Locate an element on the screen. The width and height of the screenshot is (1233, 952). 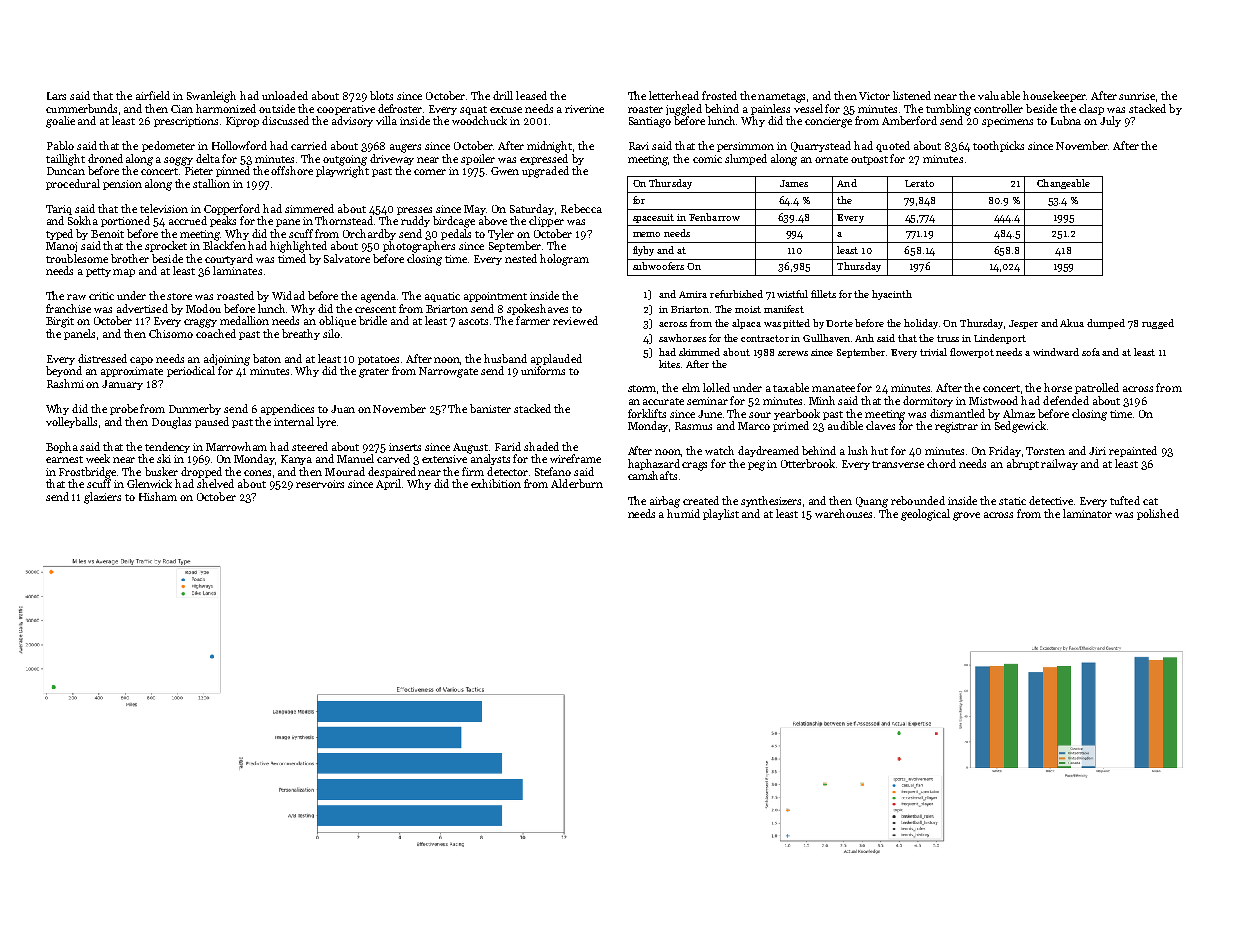
glaziers is located at coordinates (102, 498).
